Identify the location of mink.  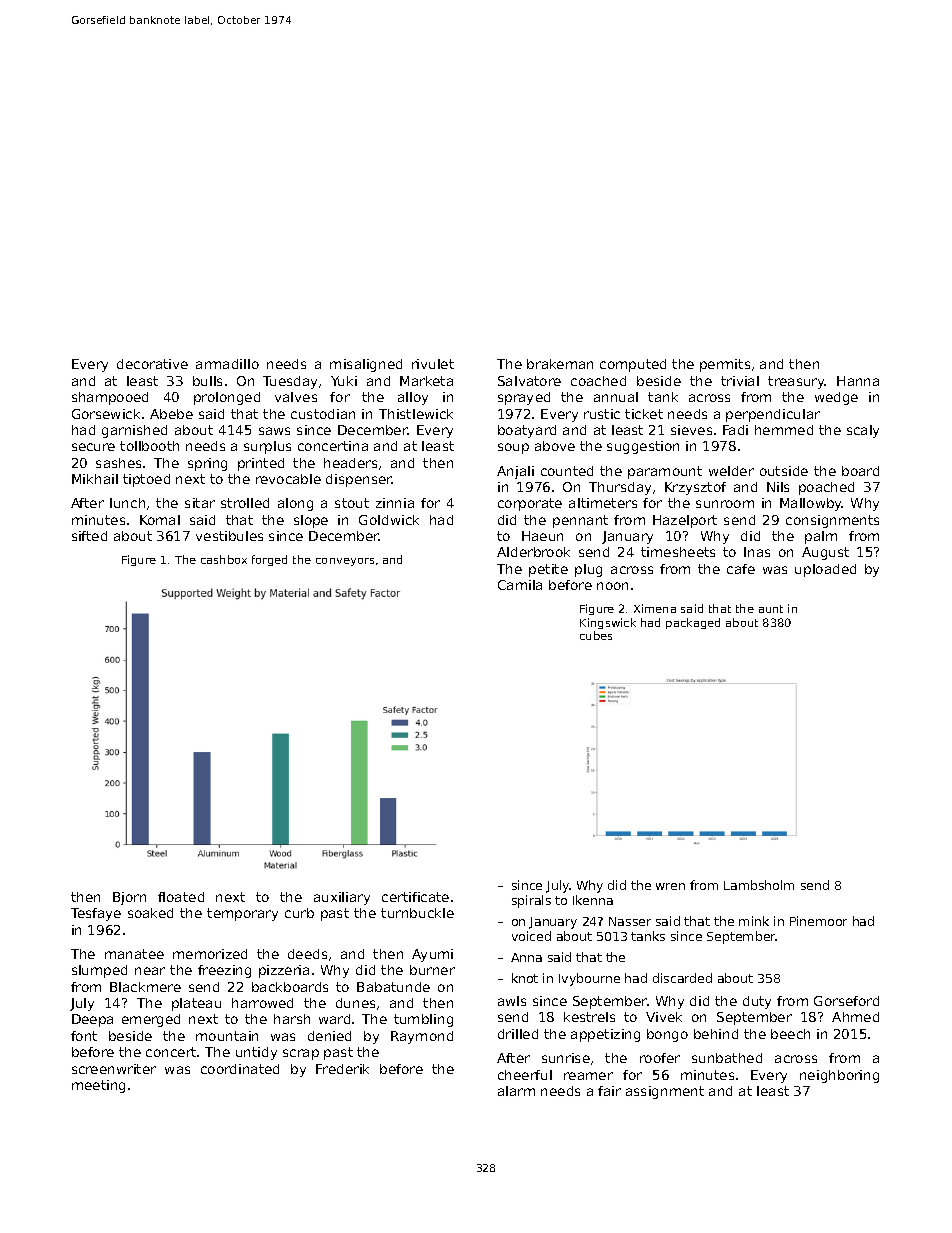
(754, 921).
